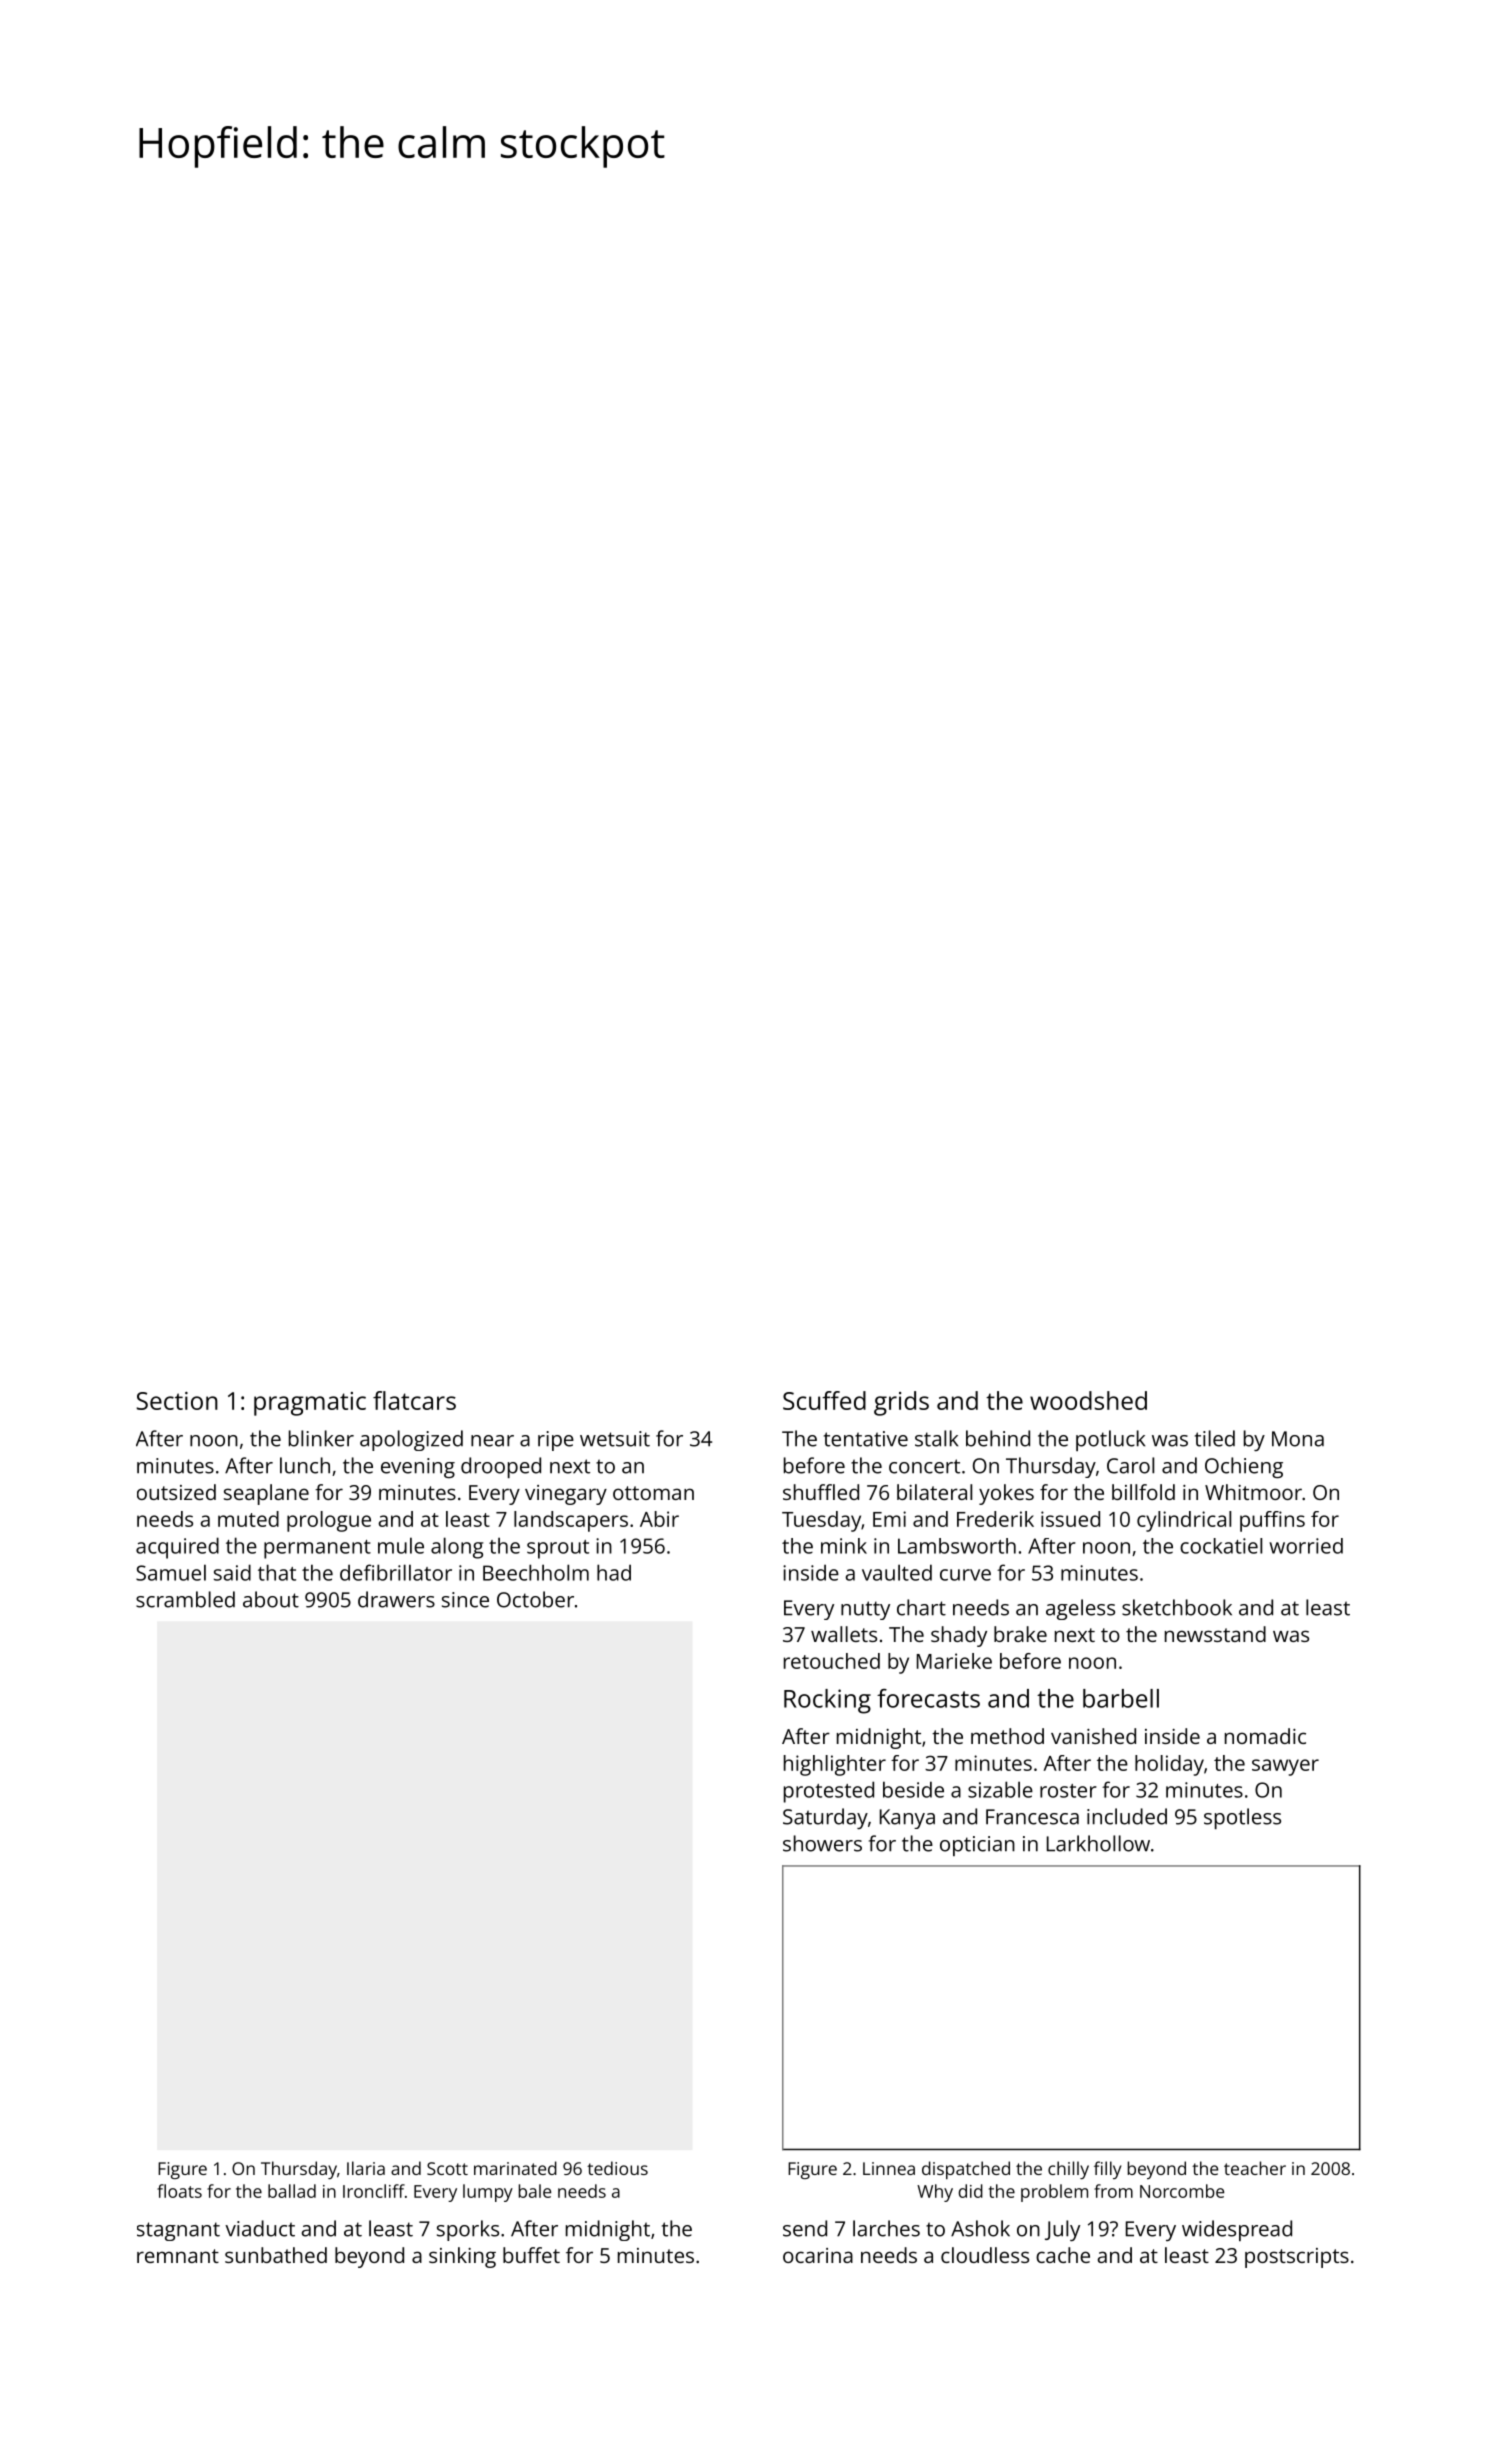 The image size is (1496, 2464). I want to click on floats, so click(179, 2191).
